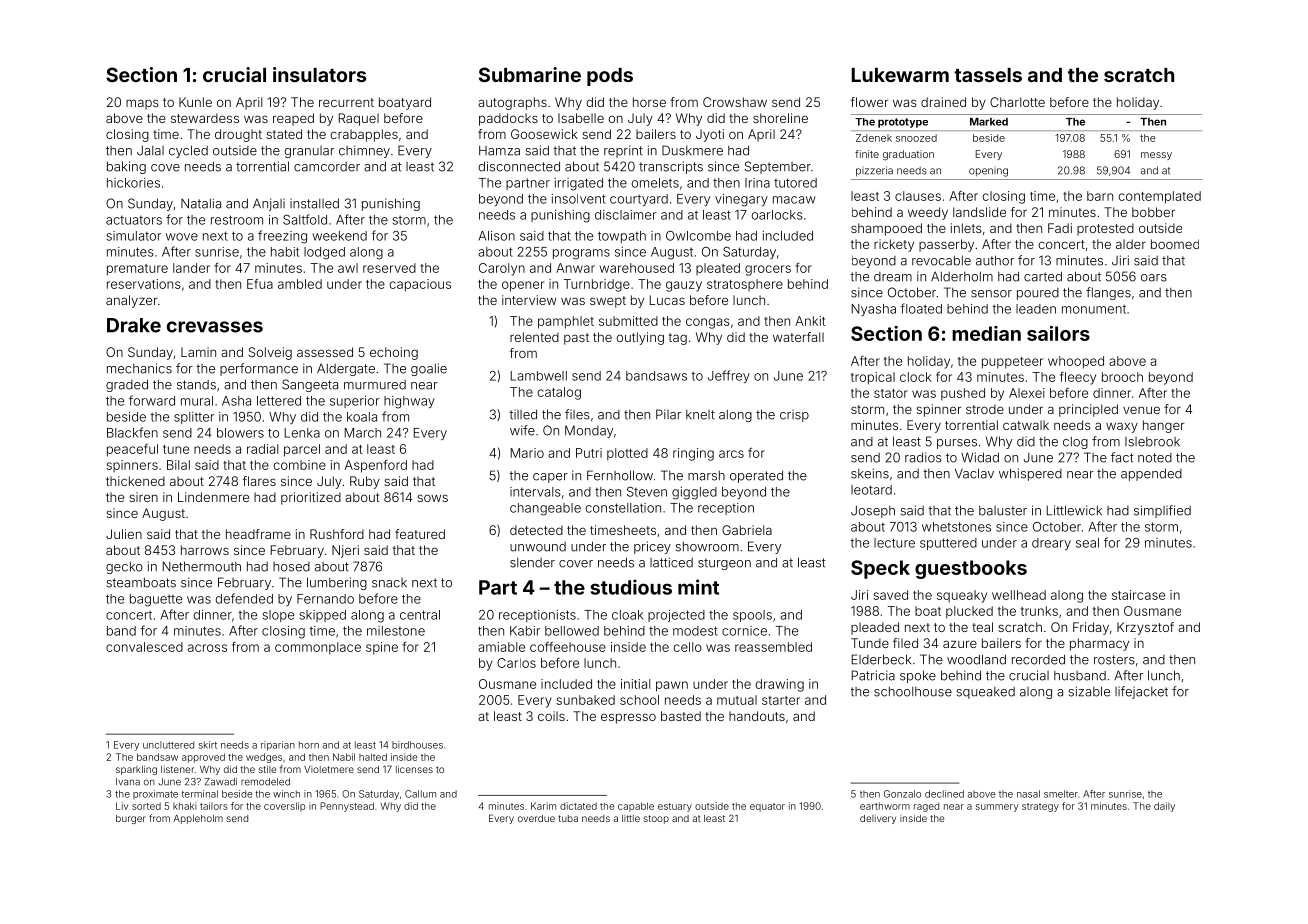  I want to click on Jyoti, so click(710, 135).
